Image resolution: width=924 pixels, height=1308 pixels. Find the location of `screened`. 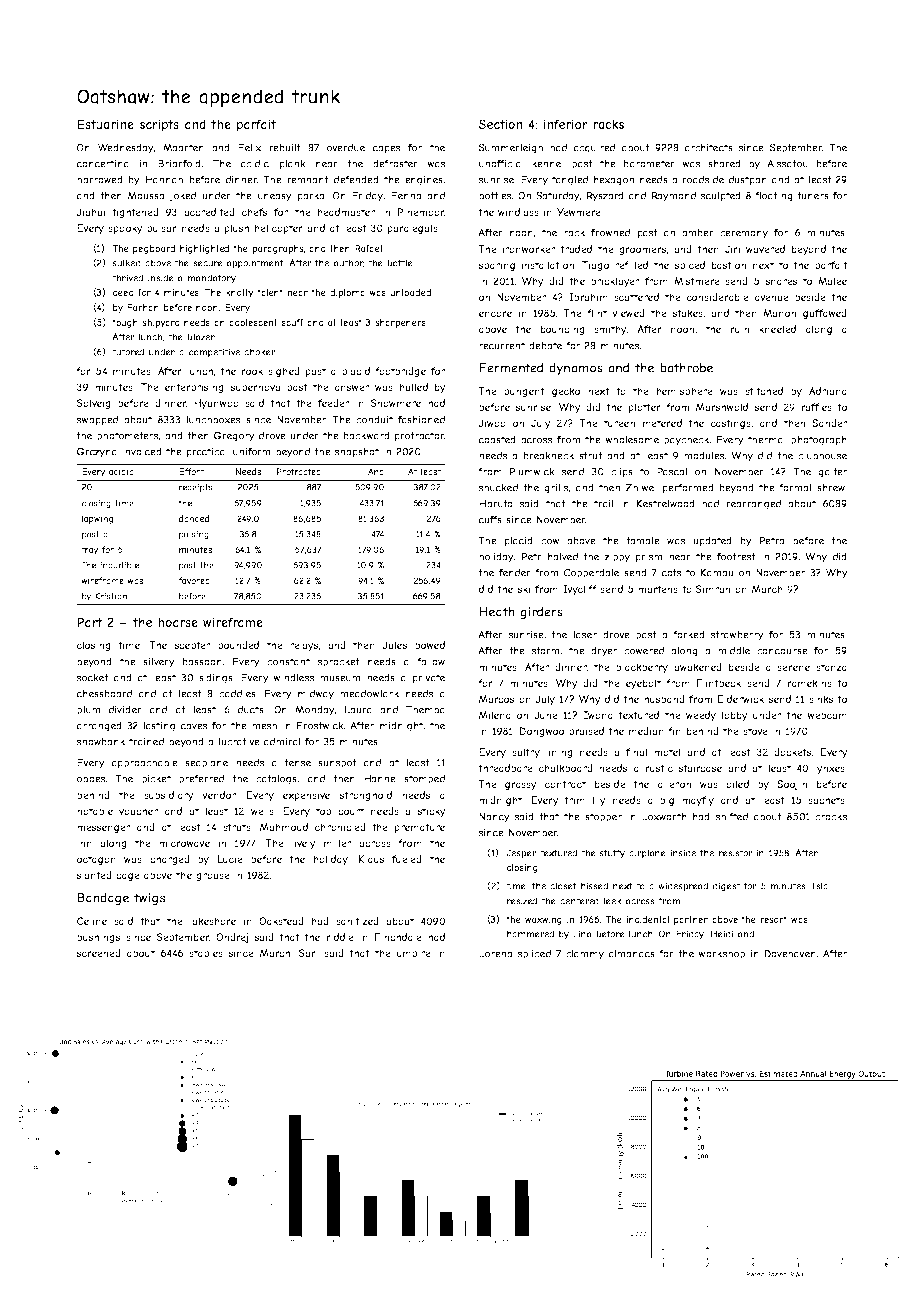

screened is located at coordinates (99, 953).
